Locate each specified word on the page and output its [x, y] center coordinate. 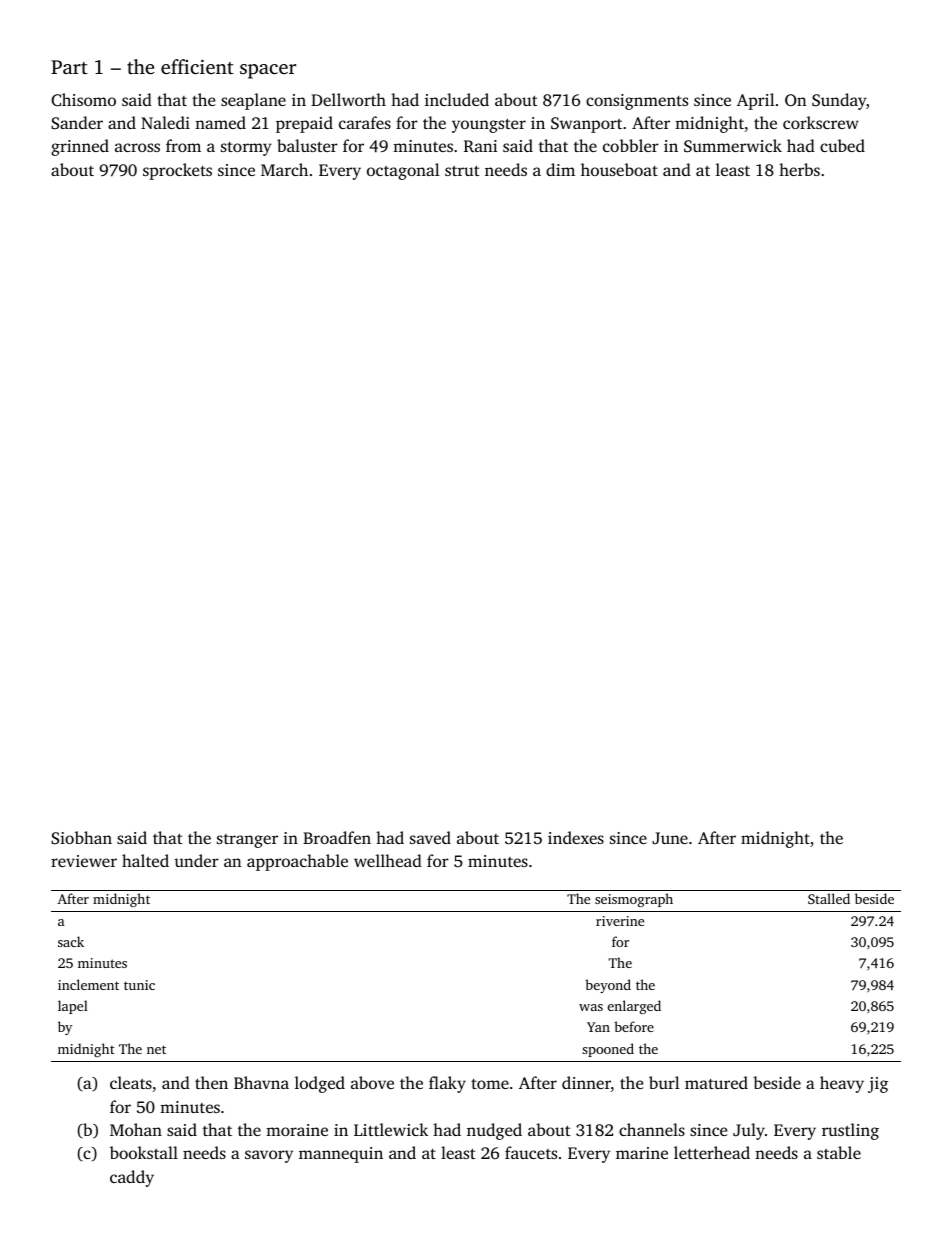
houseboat [619, 169]
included [457, 99]
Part [69, 67]
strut [462, 170]
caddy [132, 1178]
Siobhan [81, 837]
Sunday [839, 101]
